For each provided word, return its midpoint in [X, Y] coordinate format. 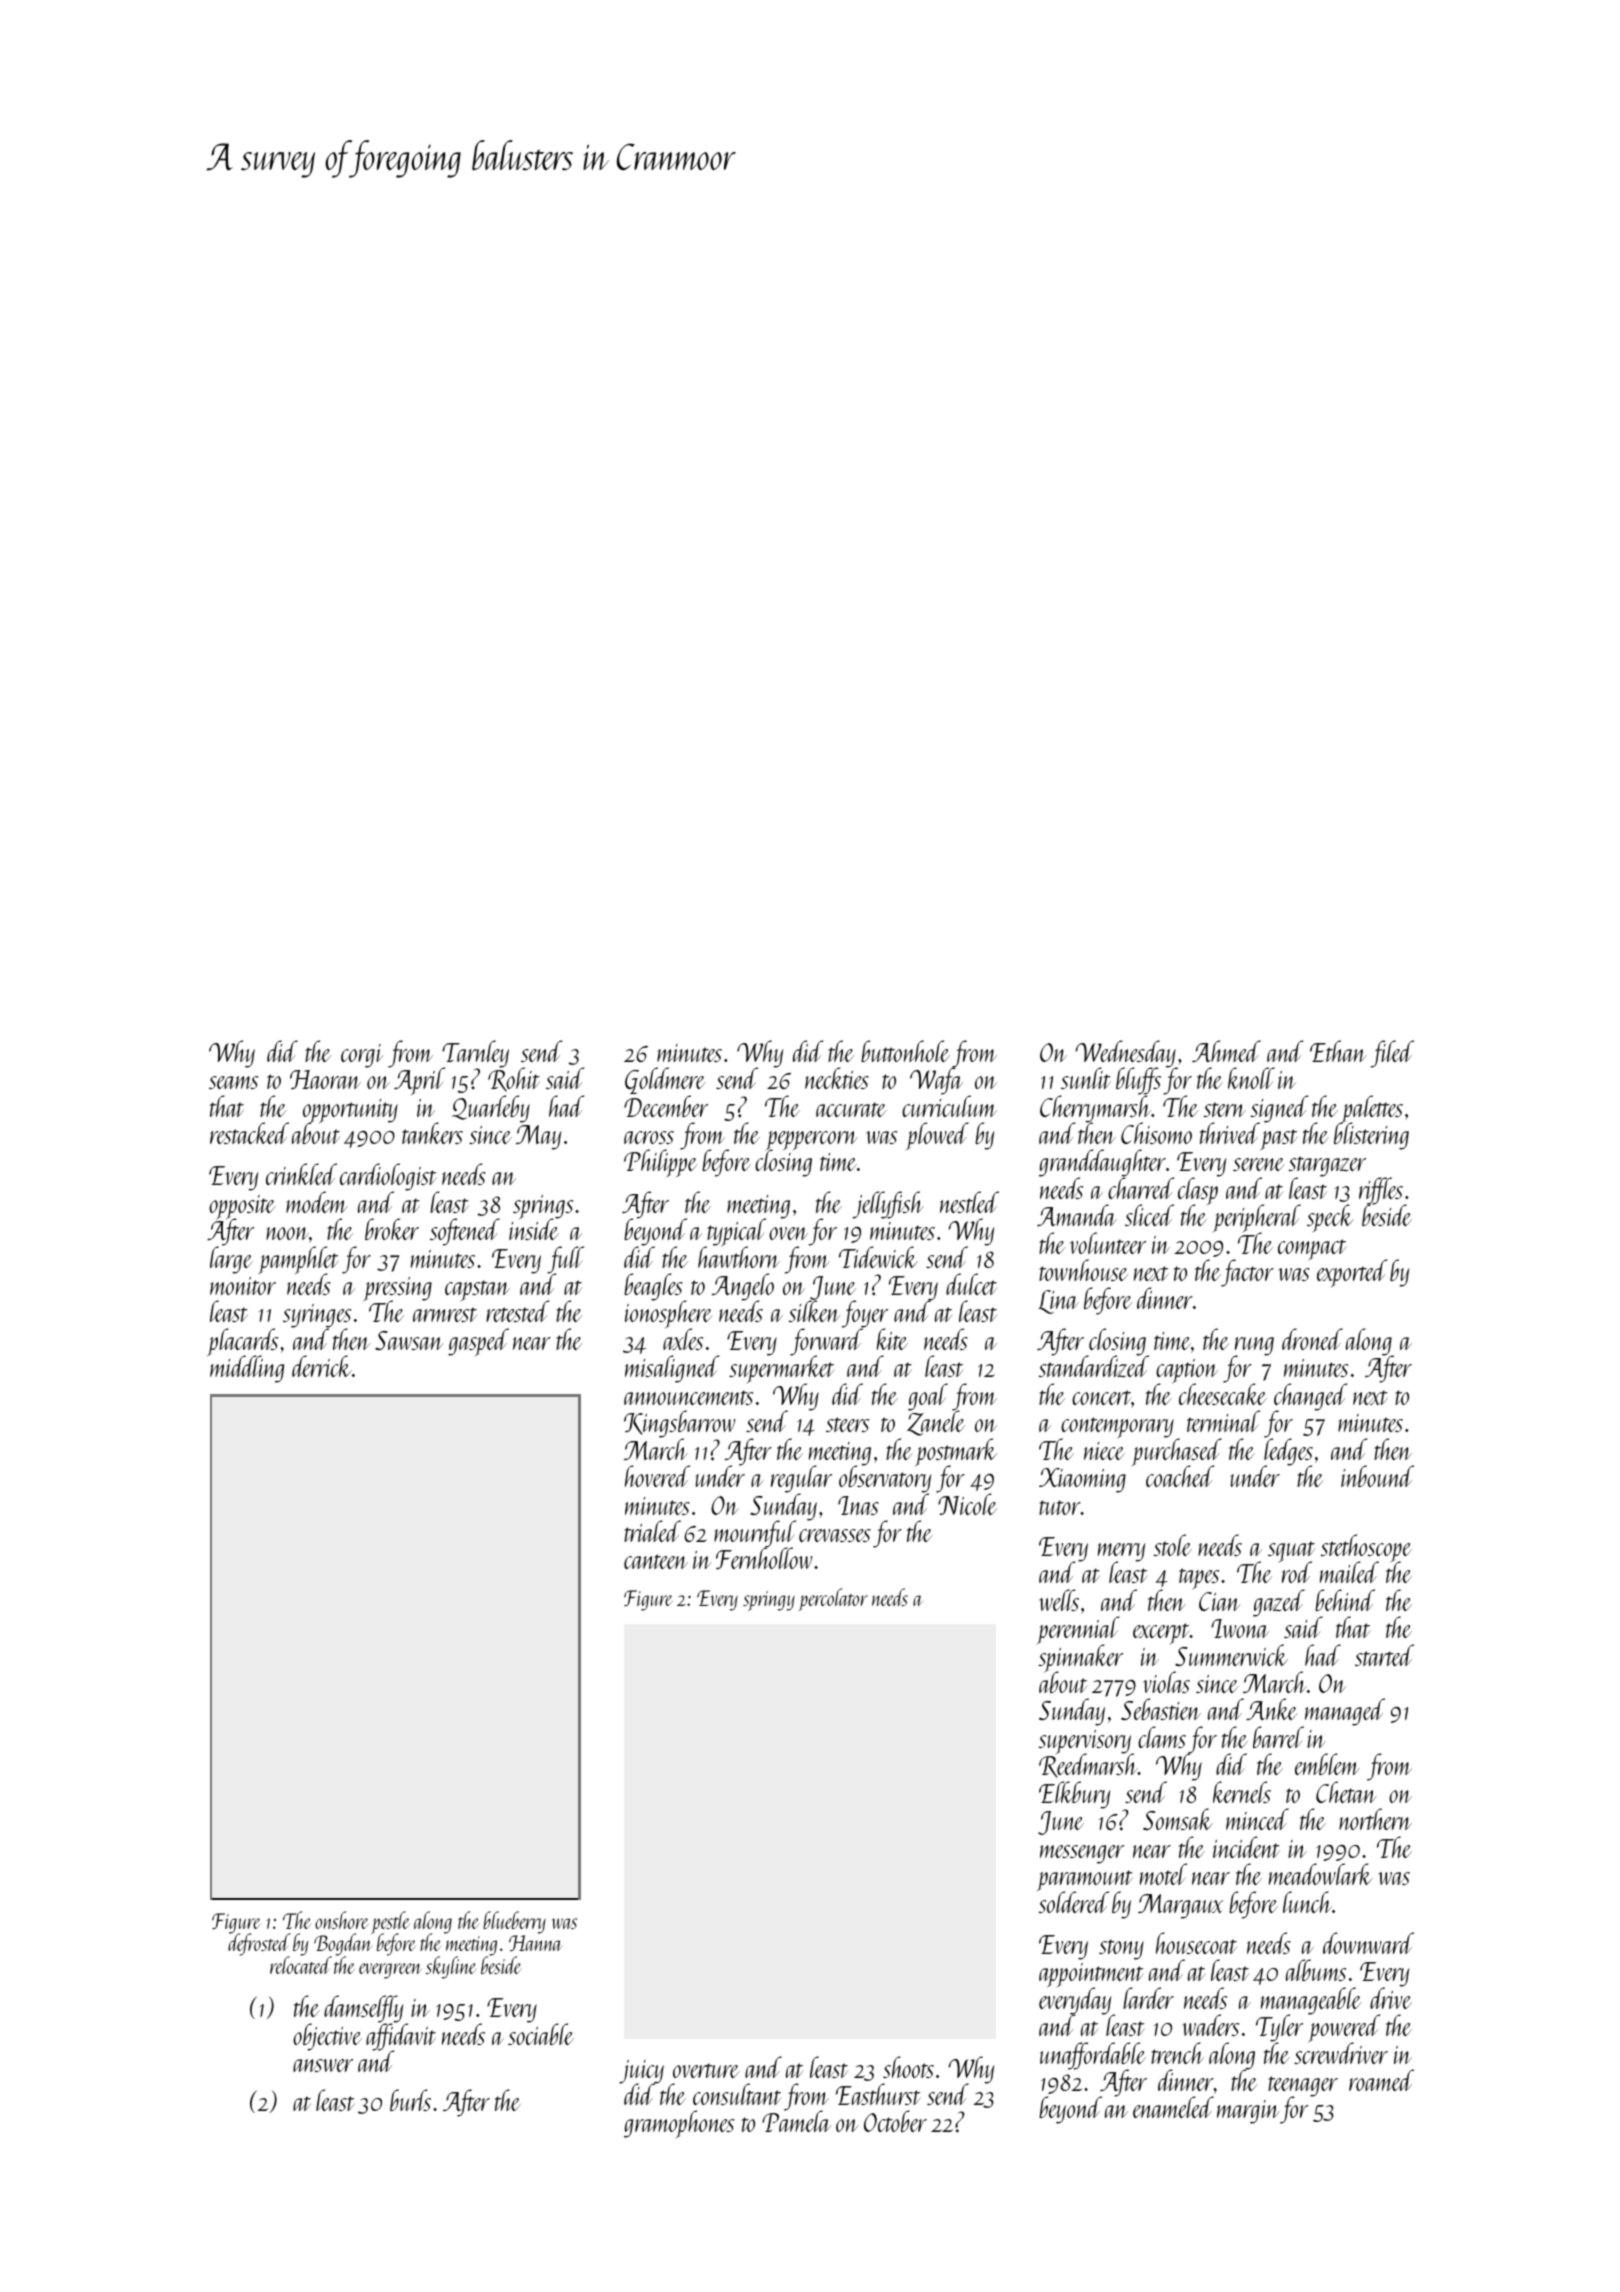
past [1279, 1139]
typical [735, 1232]
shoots [908, 2067]
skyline [451, 1967]
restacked [249, 1133]
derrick [322, 1366]
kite [892, 1339]
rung [1254, 1346]
